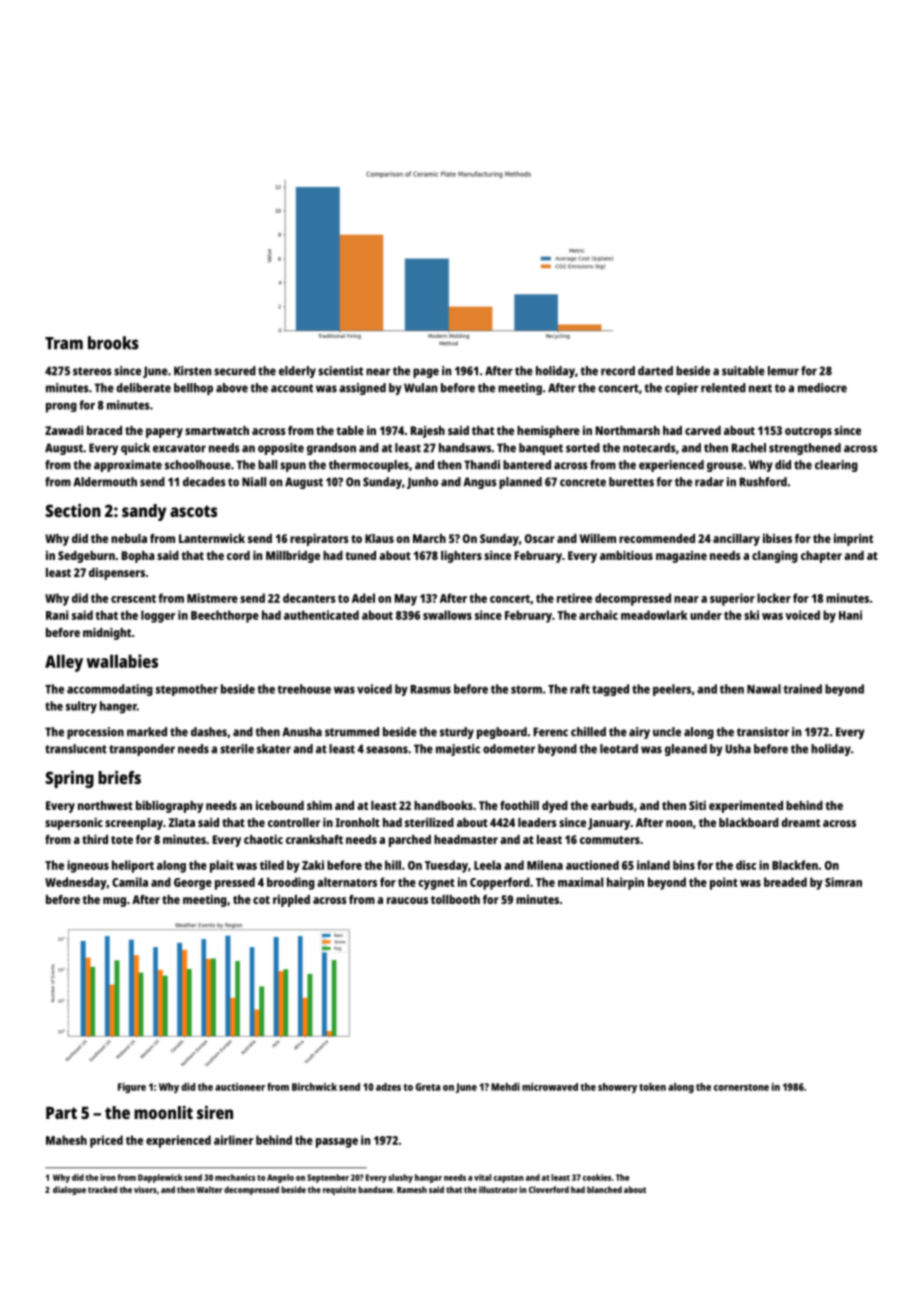 This page has height=1308, width=924. What do you see at coordinates (369, 466) in the page?
I see `thermocouples` at bounding box center [369, 466].
